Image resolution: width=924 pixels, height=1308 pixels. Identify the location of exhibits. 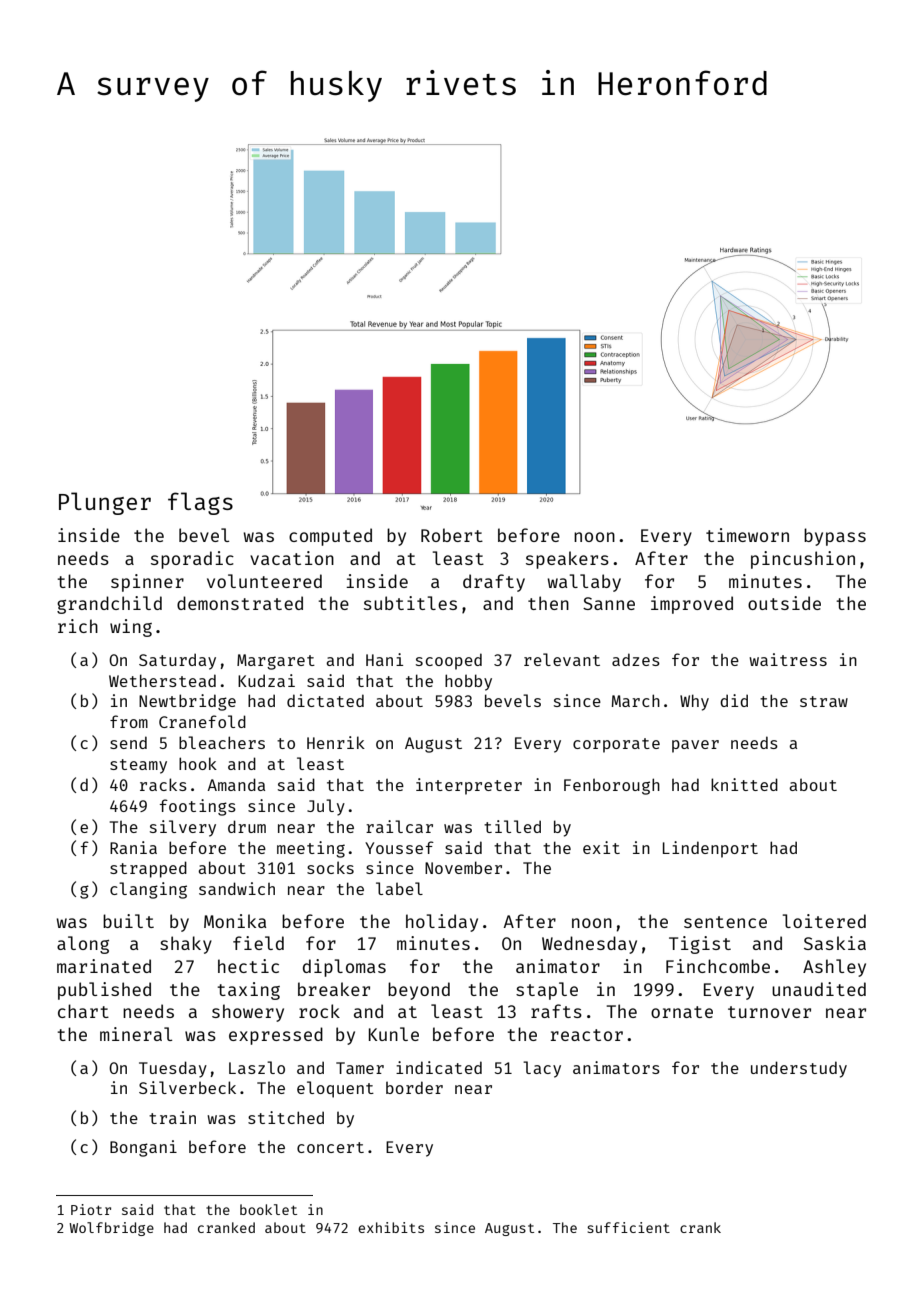
(391, 1227).
